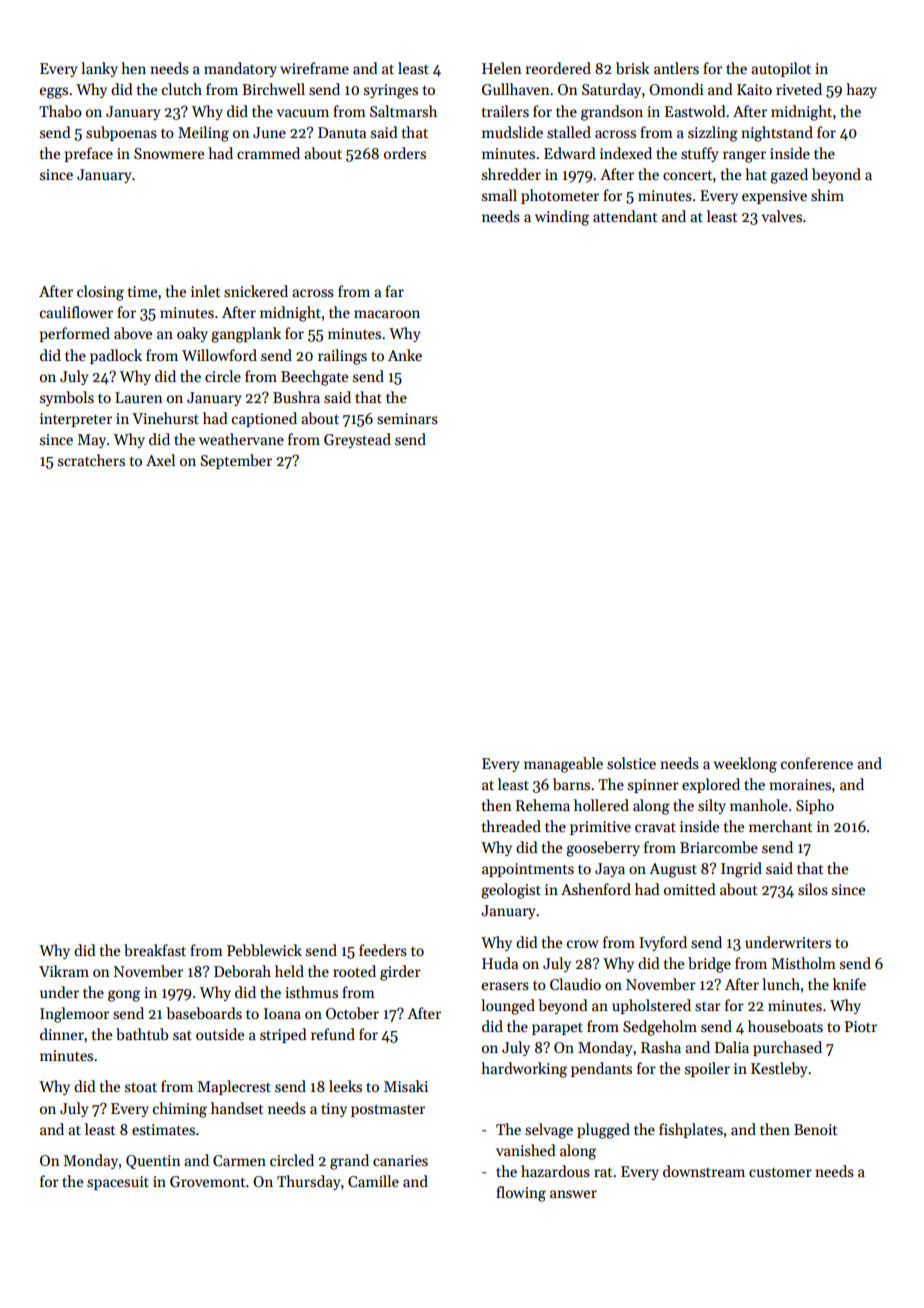  What do you see at coordinates (511, 826) in the image?
I see `threaded` at bounding box center [511, 826].
